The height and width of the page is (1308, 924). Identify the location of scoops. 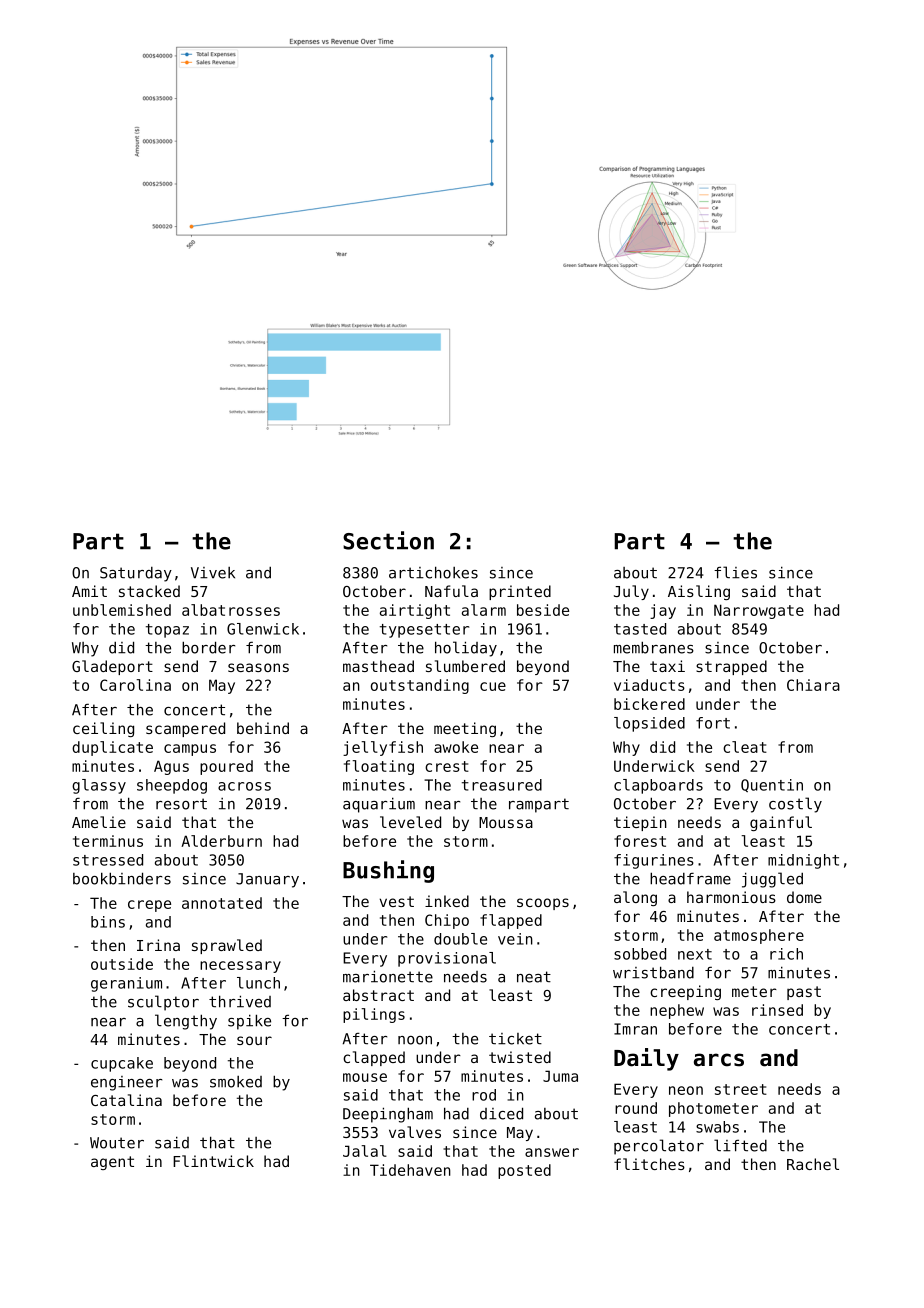
(543, 904).
